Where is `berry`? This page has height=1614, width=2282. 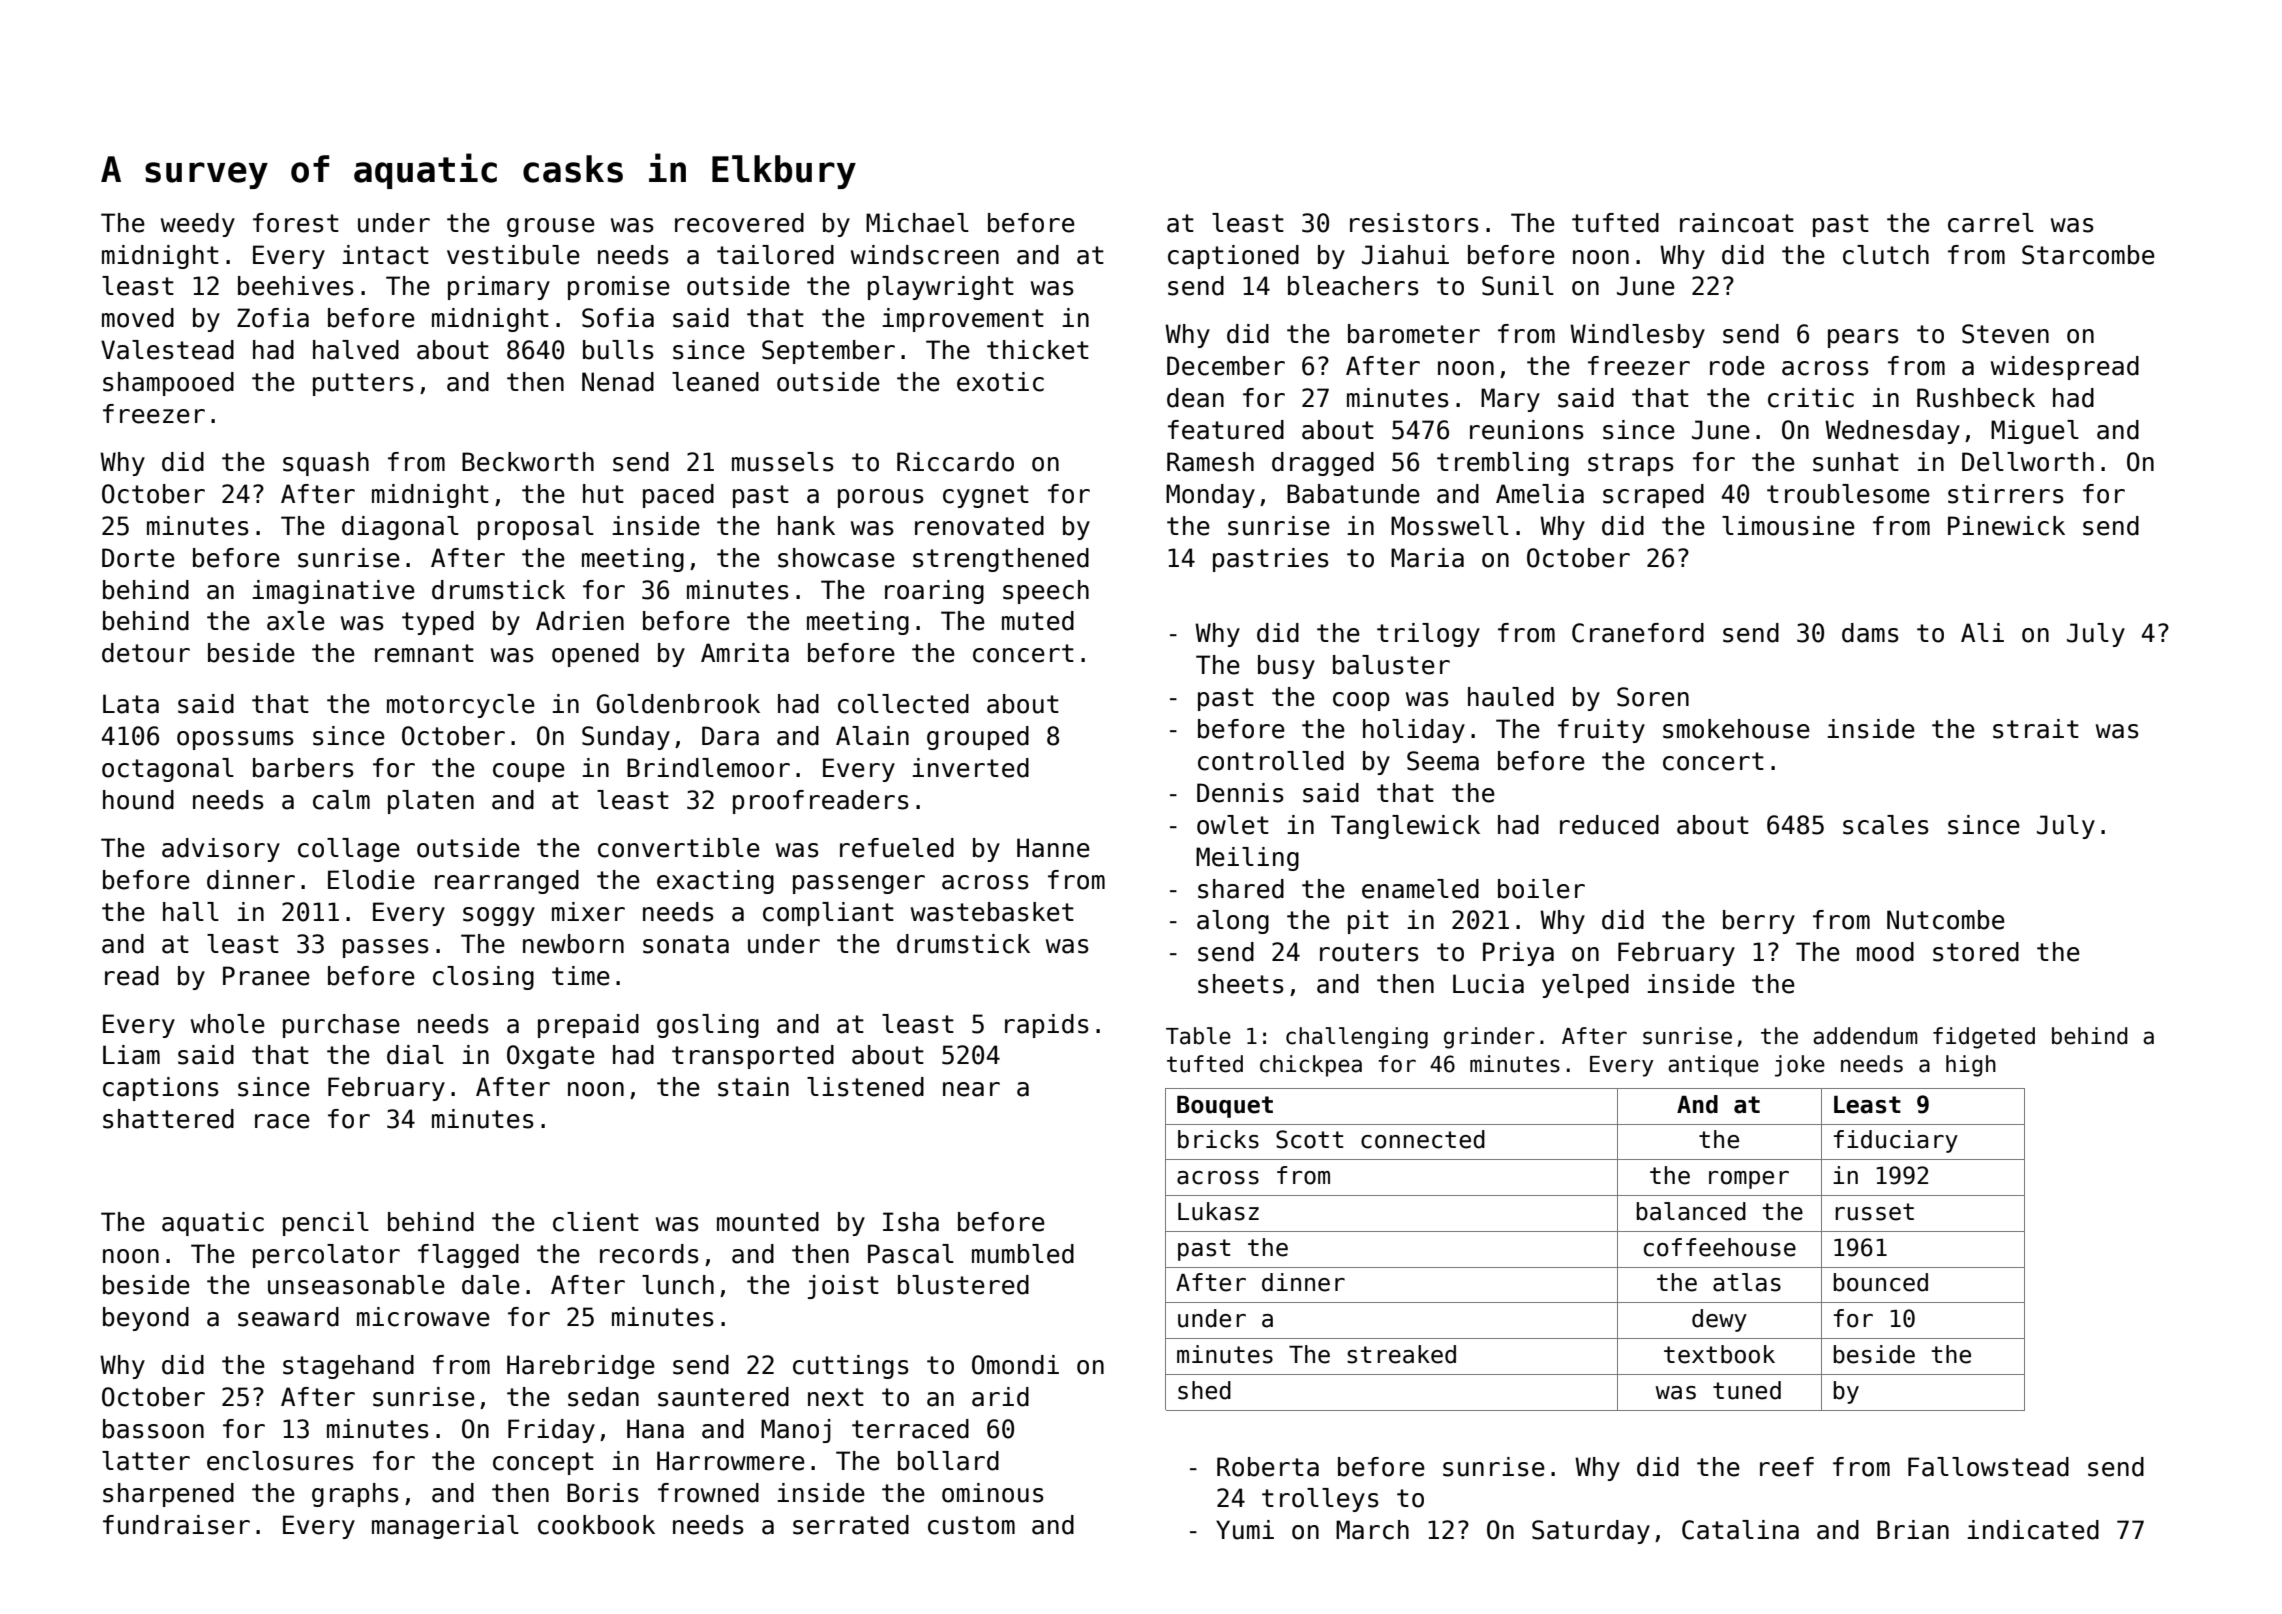 berry is located at coordinates (1759, 922).
